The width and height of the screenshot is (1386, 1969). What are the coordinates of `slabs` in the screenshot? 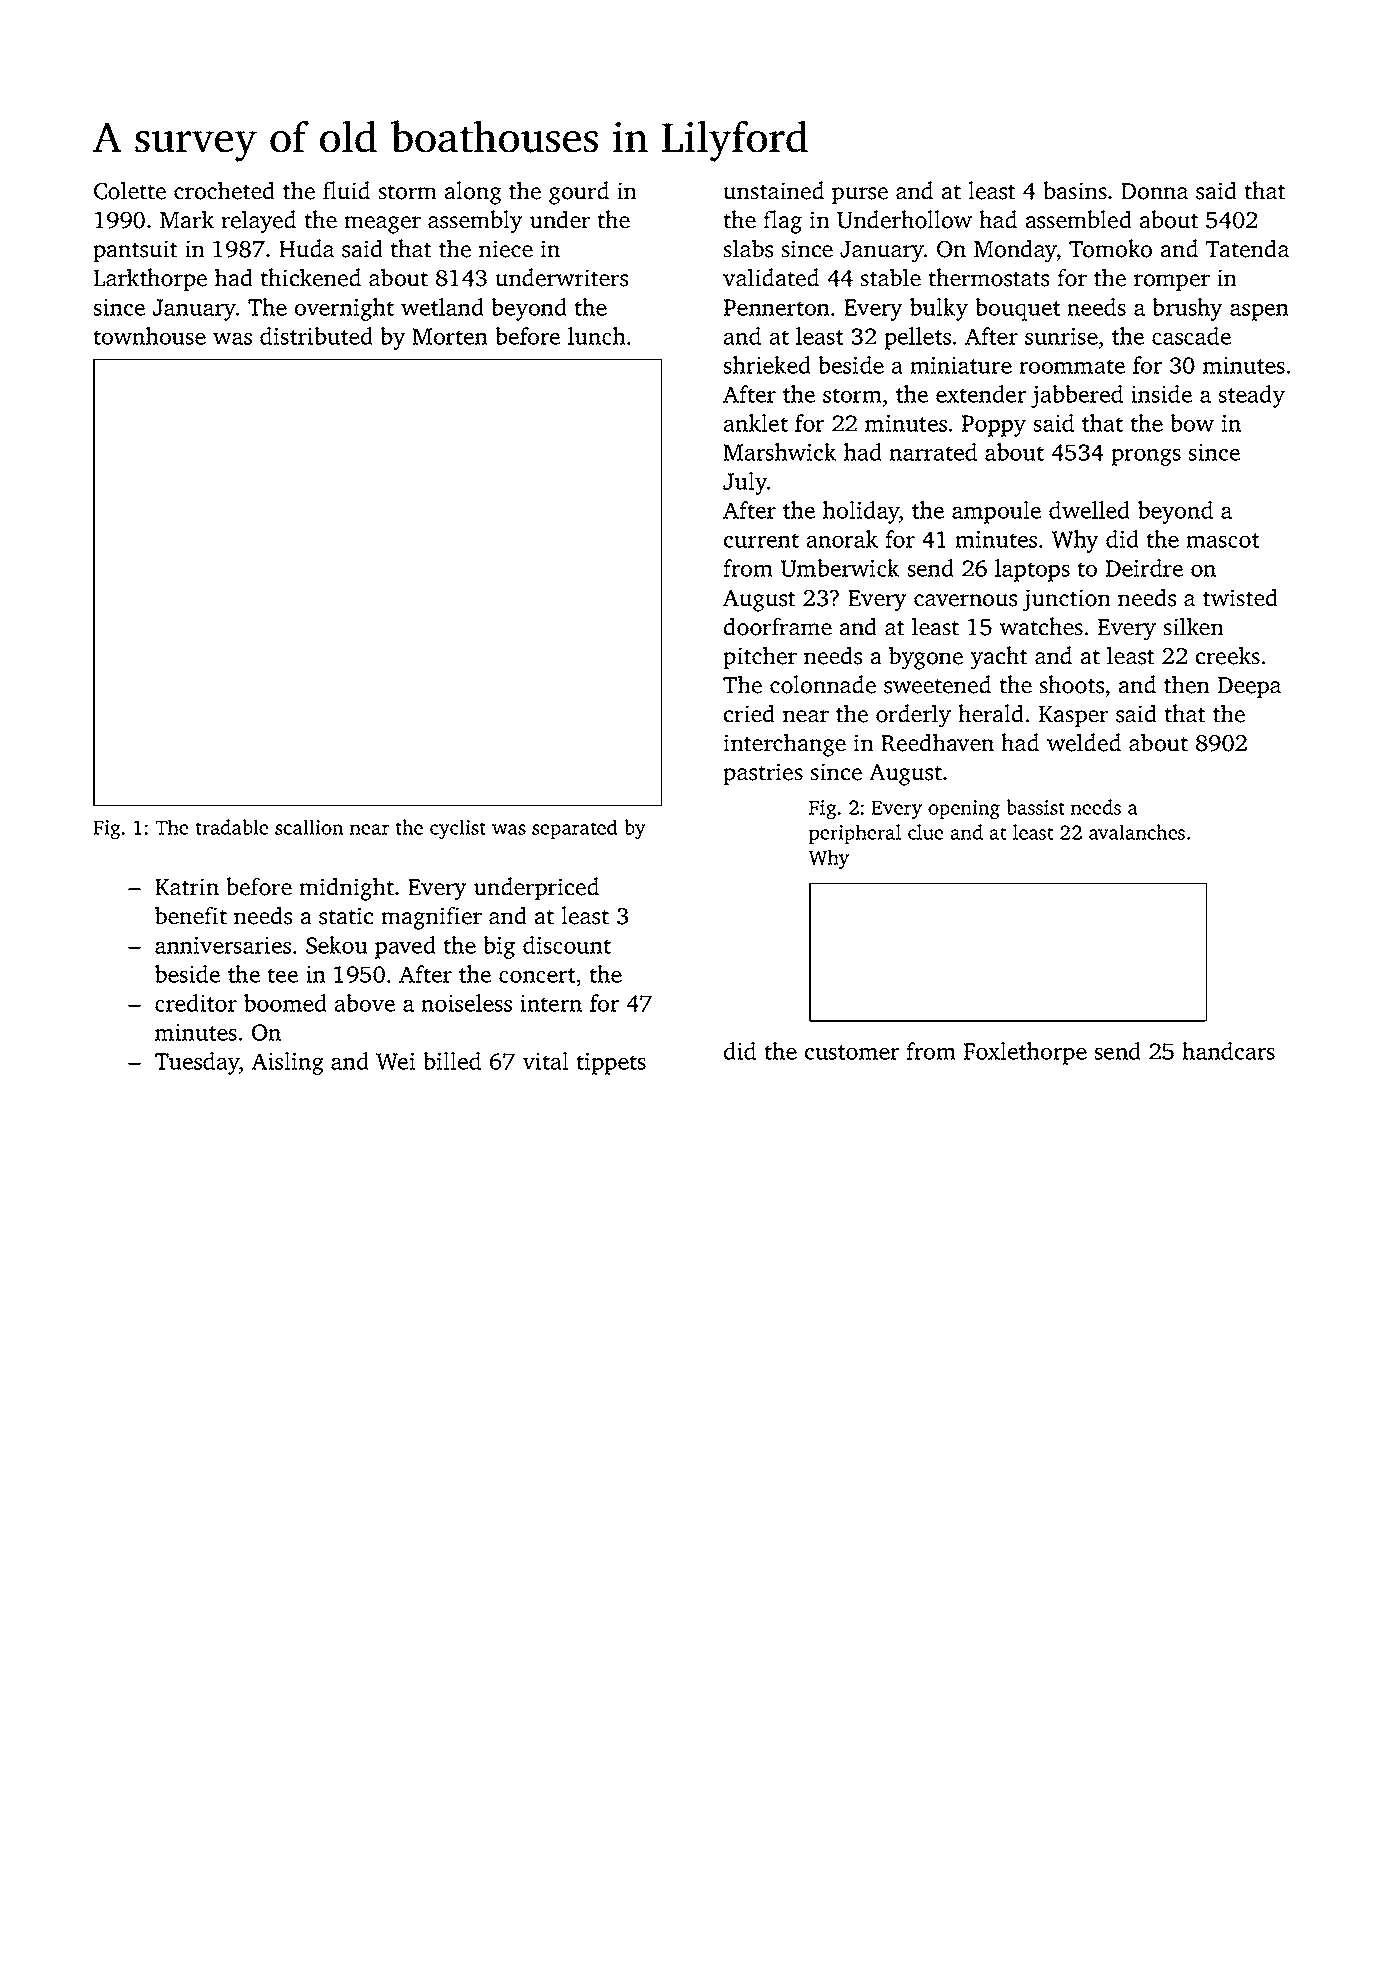 It's located at (748, 248).
